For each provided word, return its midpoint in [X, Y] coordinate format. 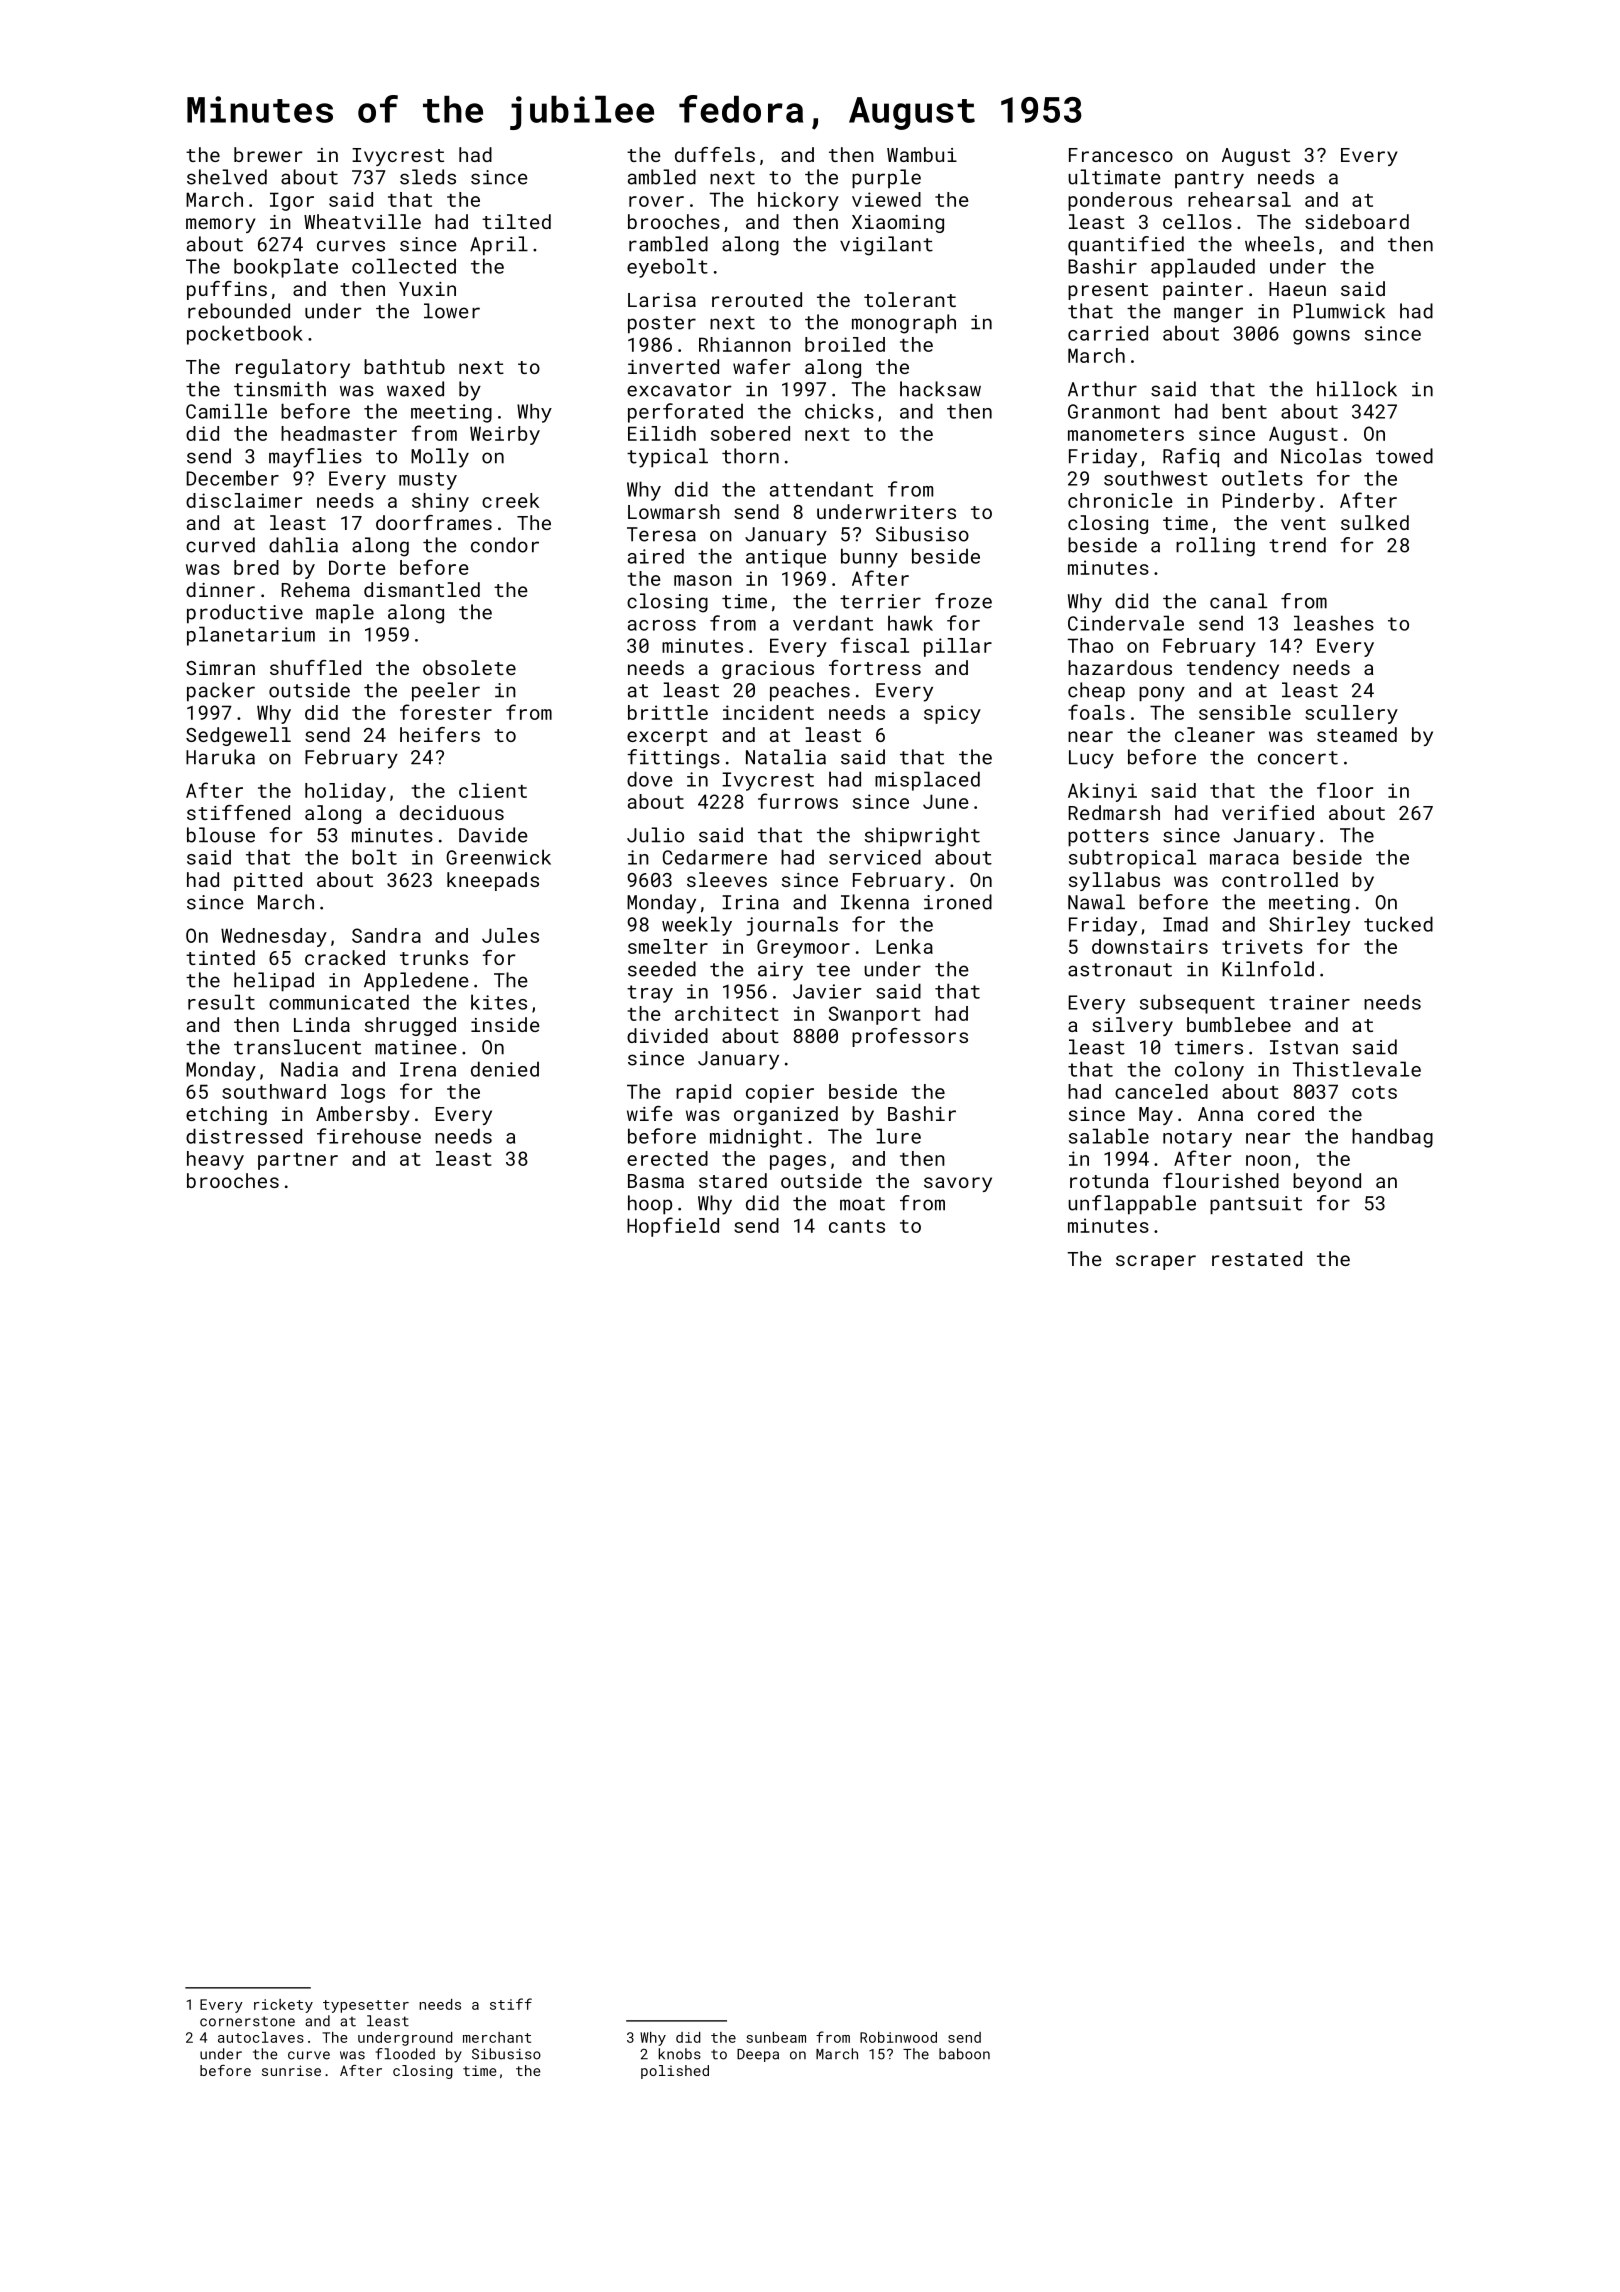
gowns [1321, 337]
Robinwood [898, 2037]
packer [221, 692]
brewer [268, 154]
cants [857, 1226]
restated [1257, 1258]
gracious [768, 670]
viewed [886, 199]
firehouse [369, 1136]
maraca [1244, 859]
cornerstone [247, 2021]
